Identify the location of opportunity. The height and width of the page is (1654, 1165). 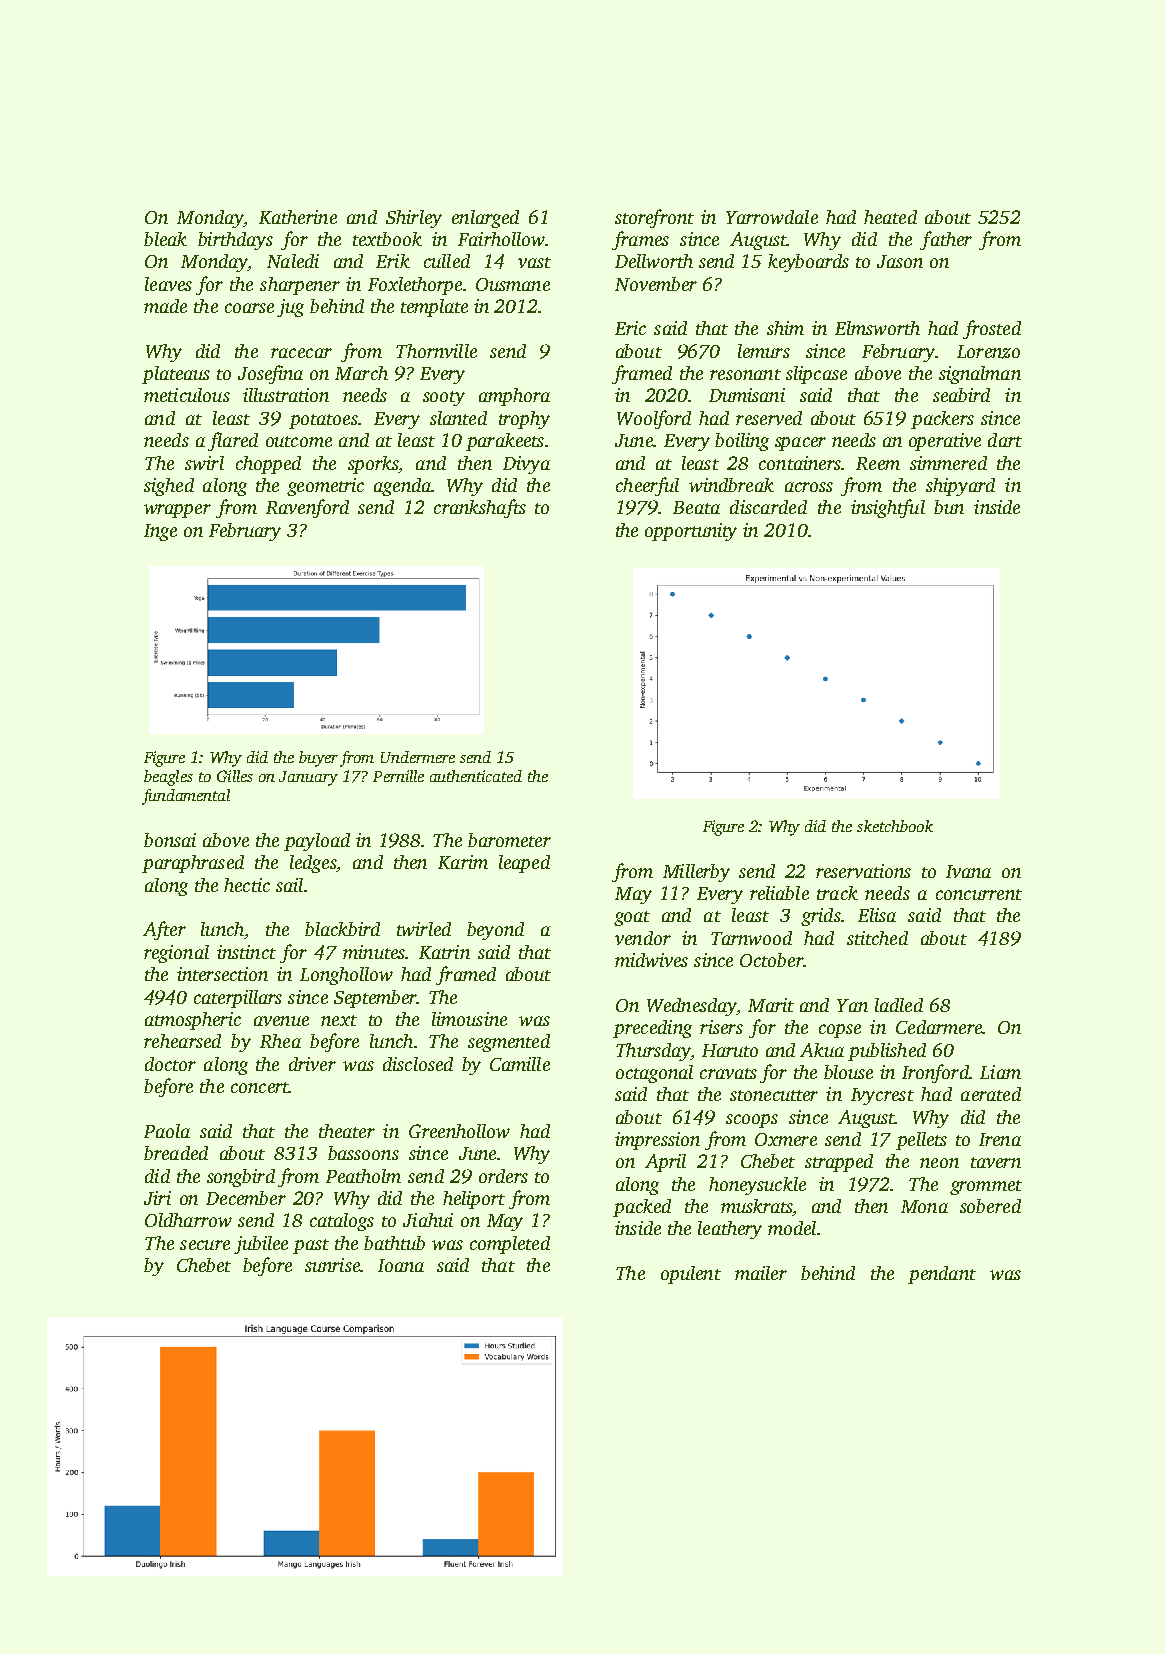
(691, 532).
